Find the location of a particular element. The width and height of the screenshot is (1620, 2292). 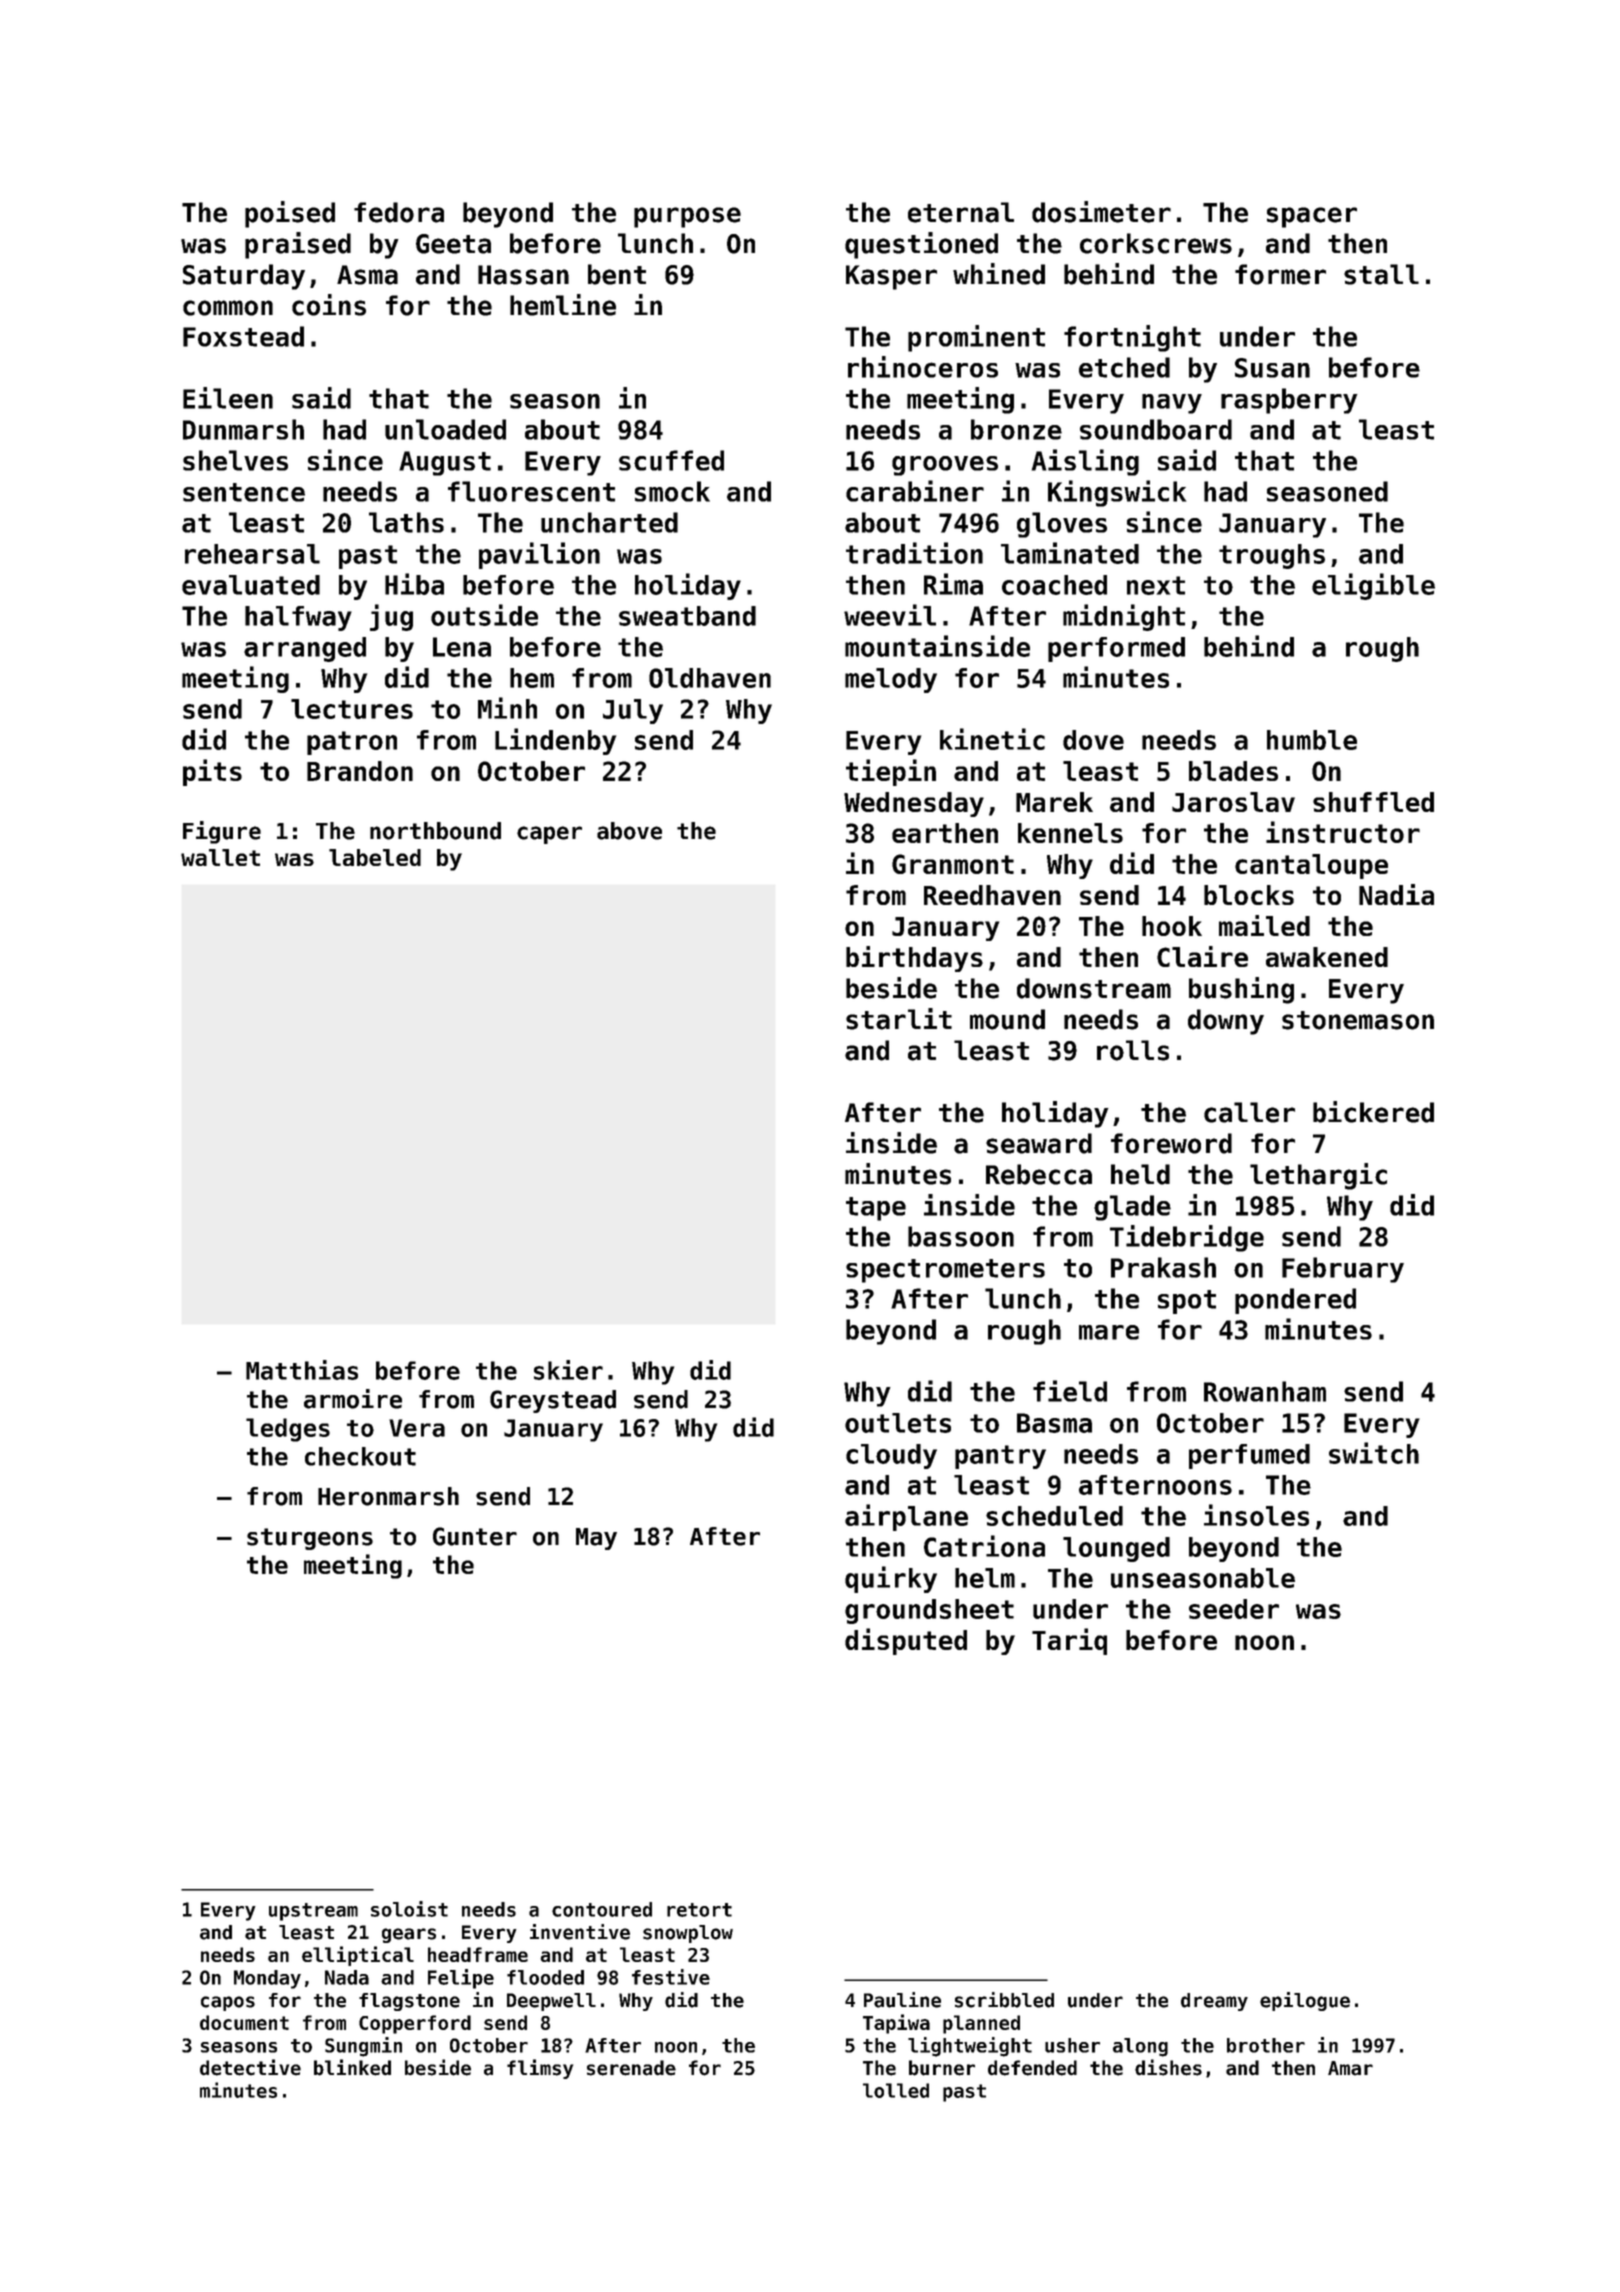

Kingswick is located at coordinates (1117, 493).
